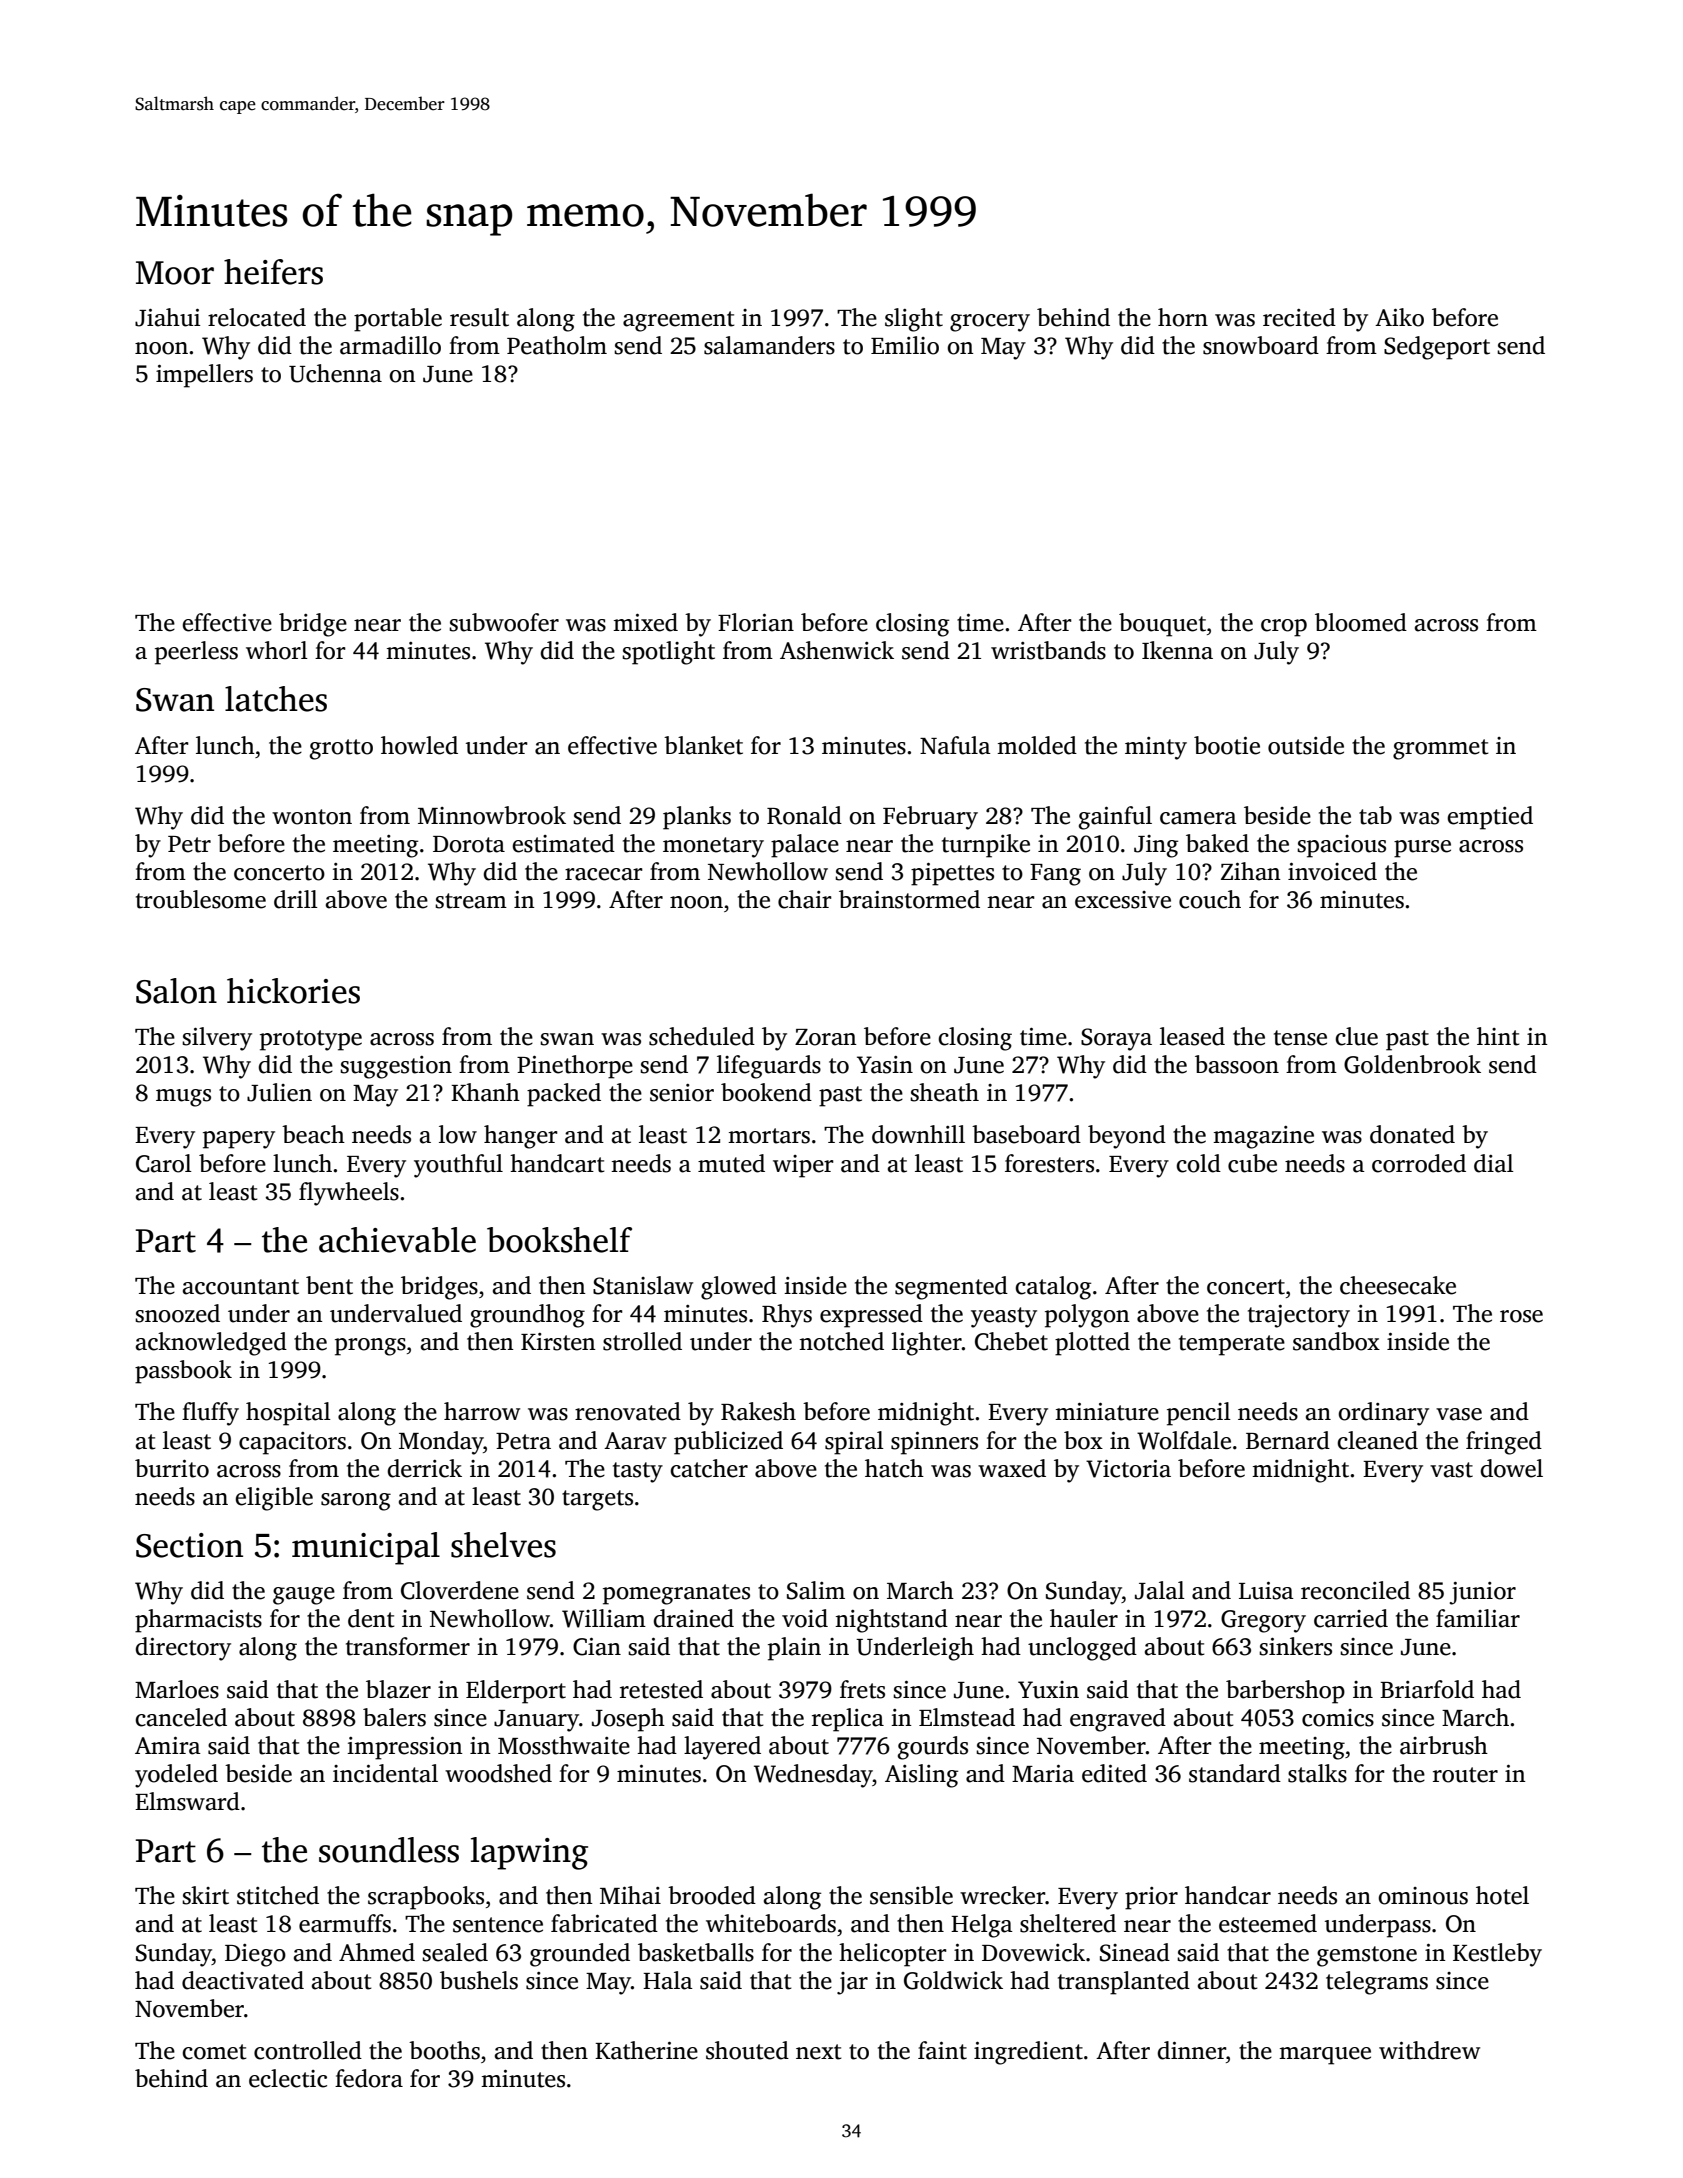 The height and width of the page is (2178, 1683). What do you see at coordinates (504, 622) in the page?
I see `subwoofer` at bounding box center [504, 622].
